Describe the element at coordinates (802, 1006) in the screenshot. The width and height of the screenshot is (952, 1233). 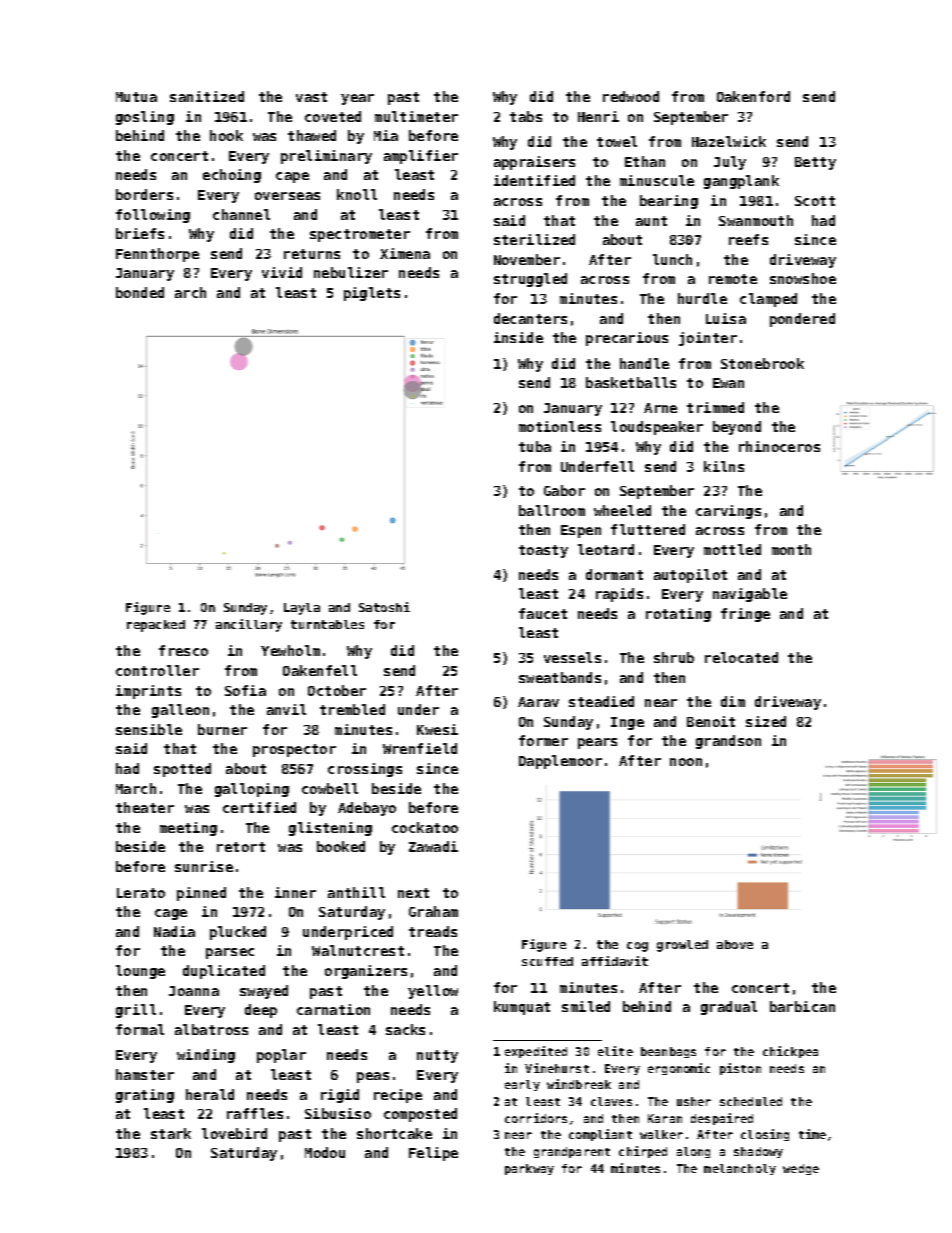
I see `barbican` at that location.
